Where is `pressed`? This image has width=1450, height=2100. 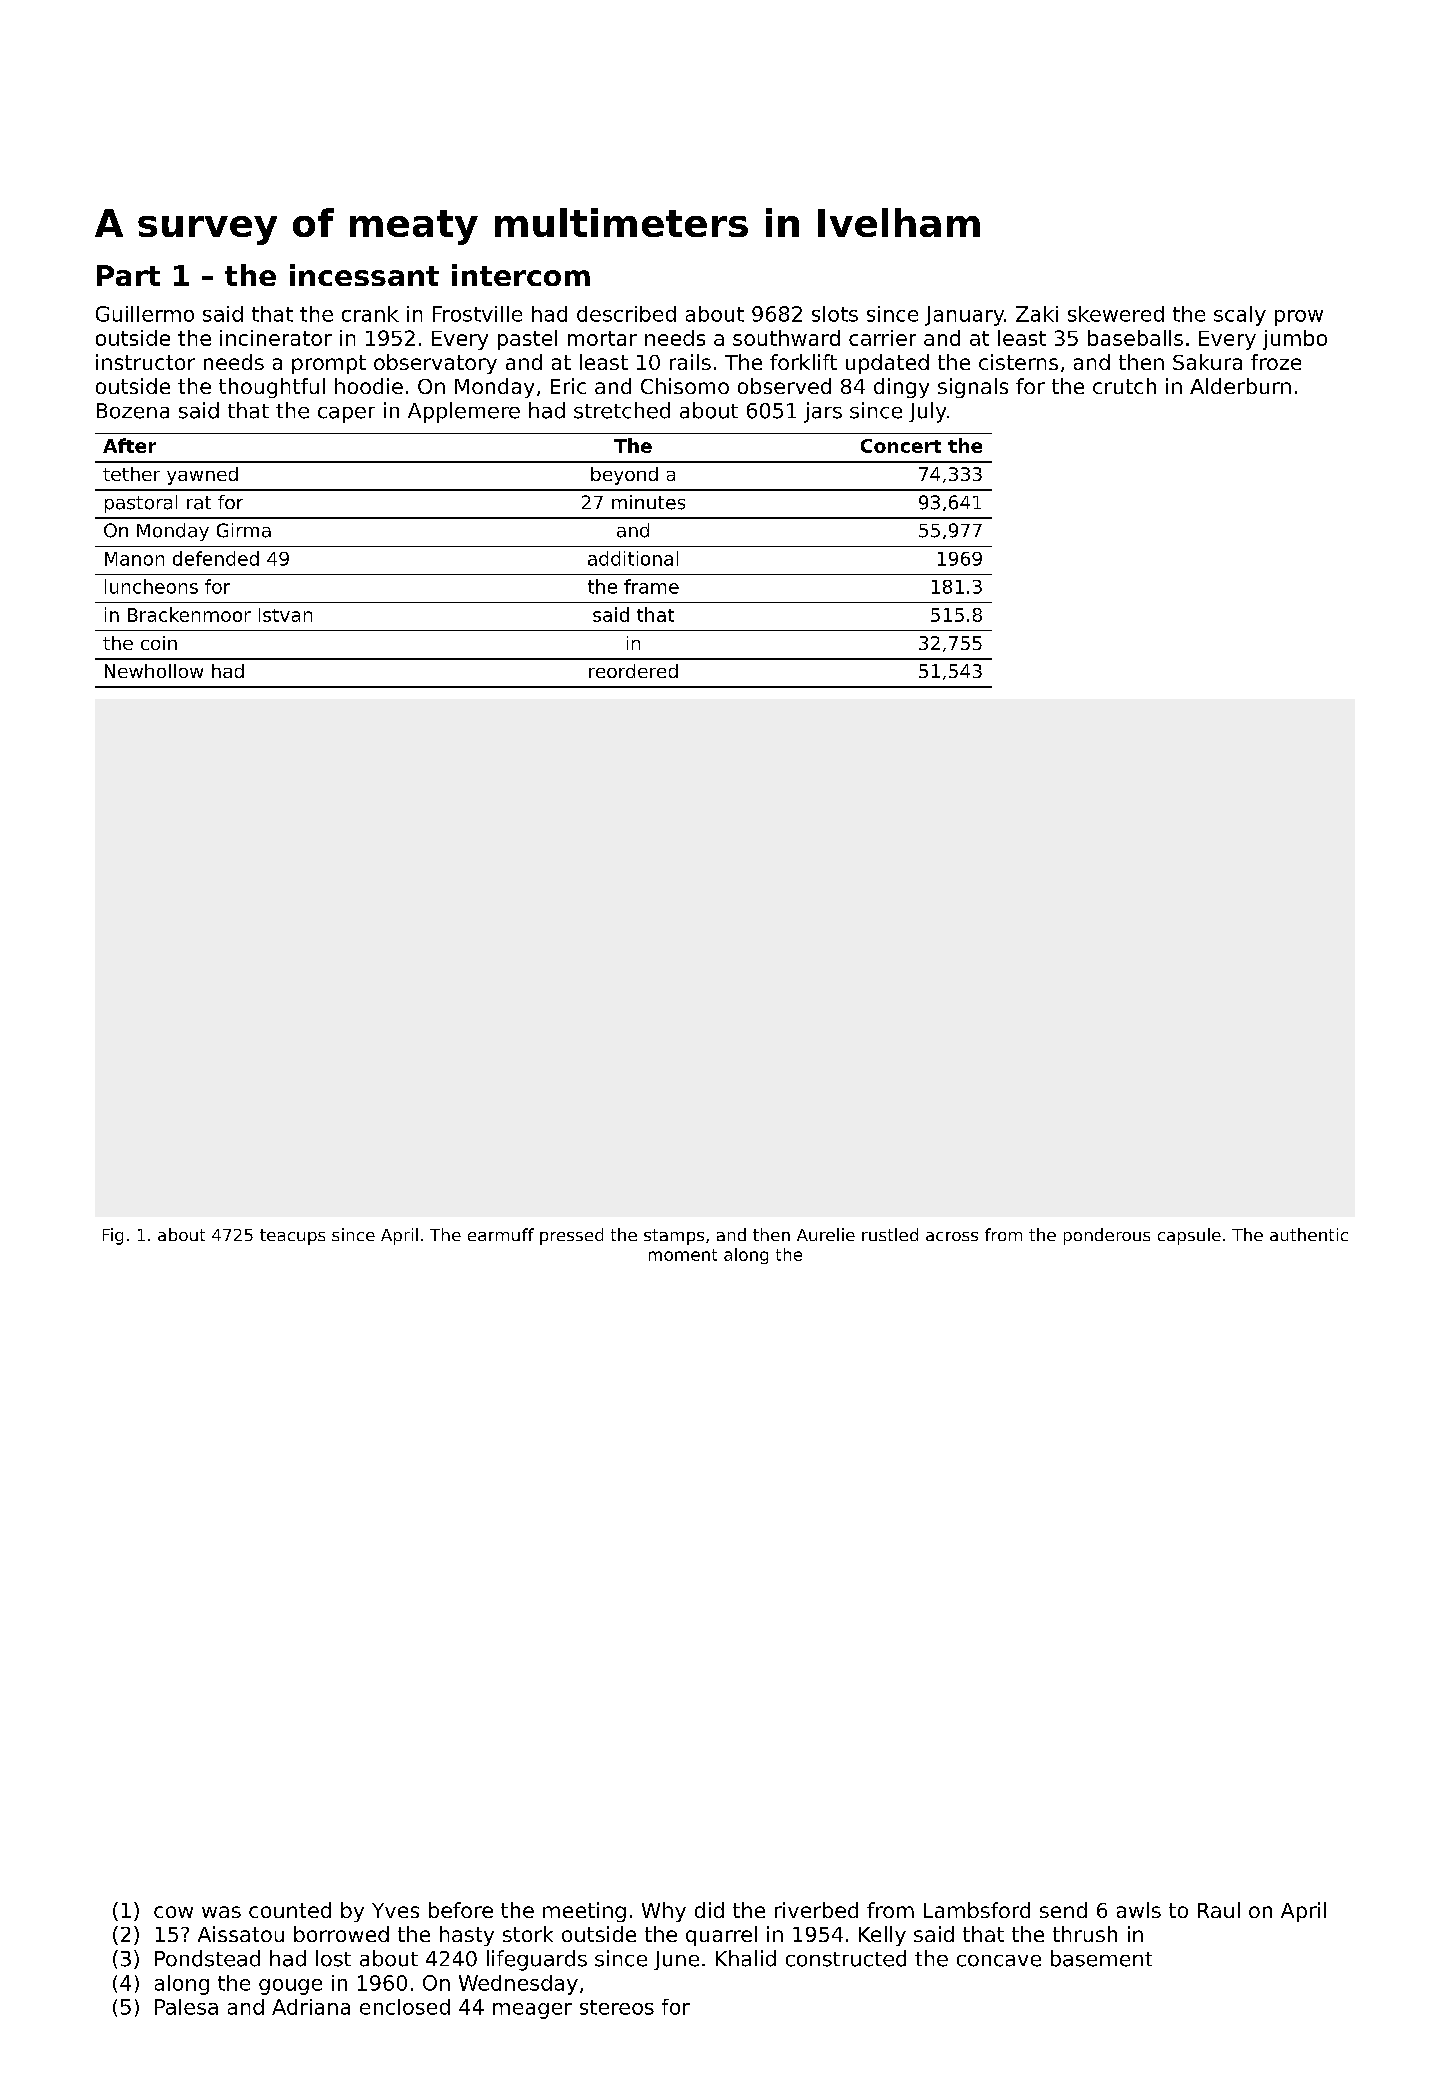 pressed is located at coordinates (571, 1236).
